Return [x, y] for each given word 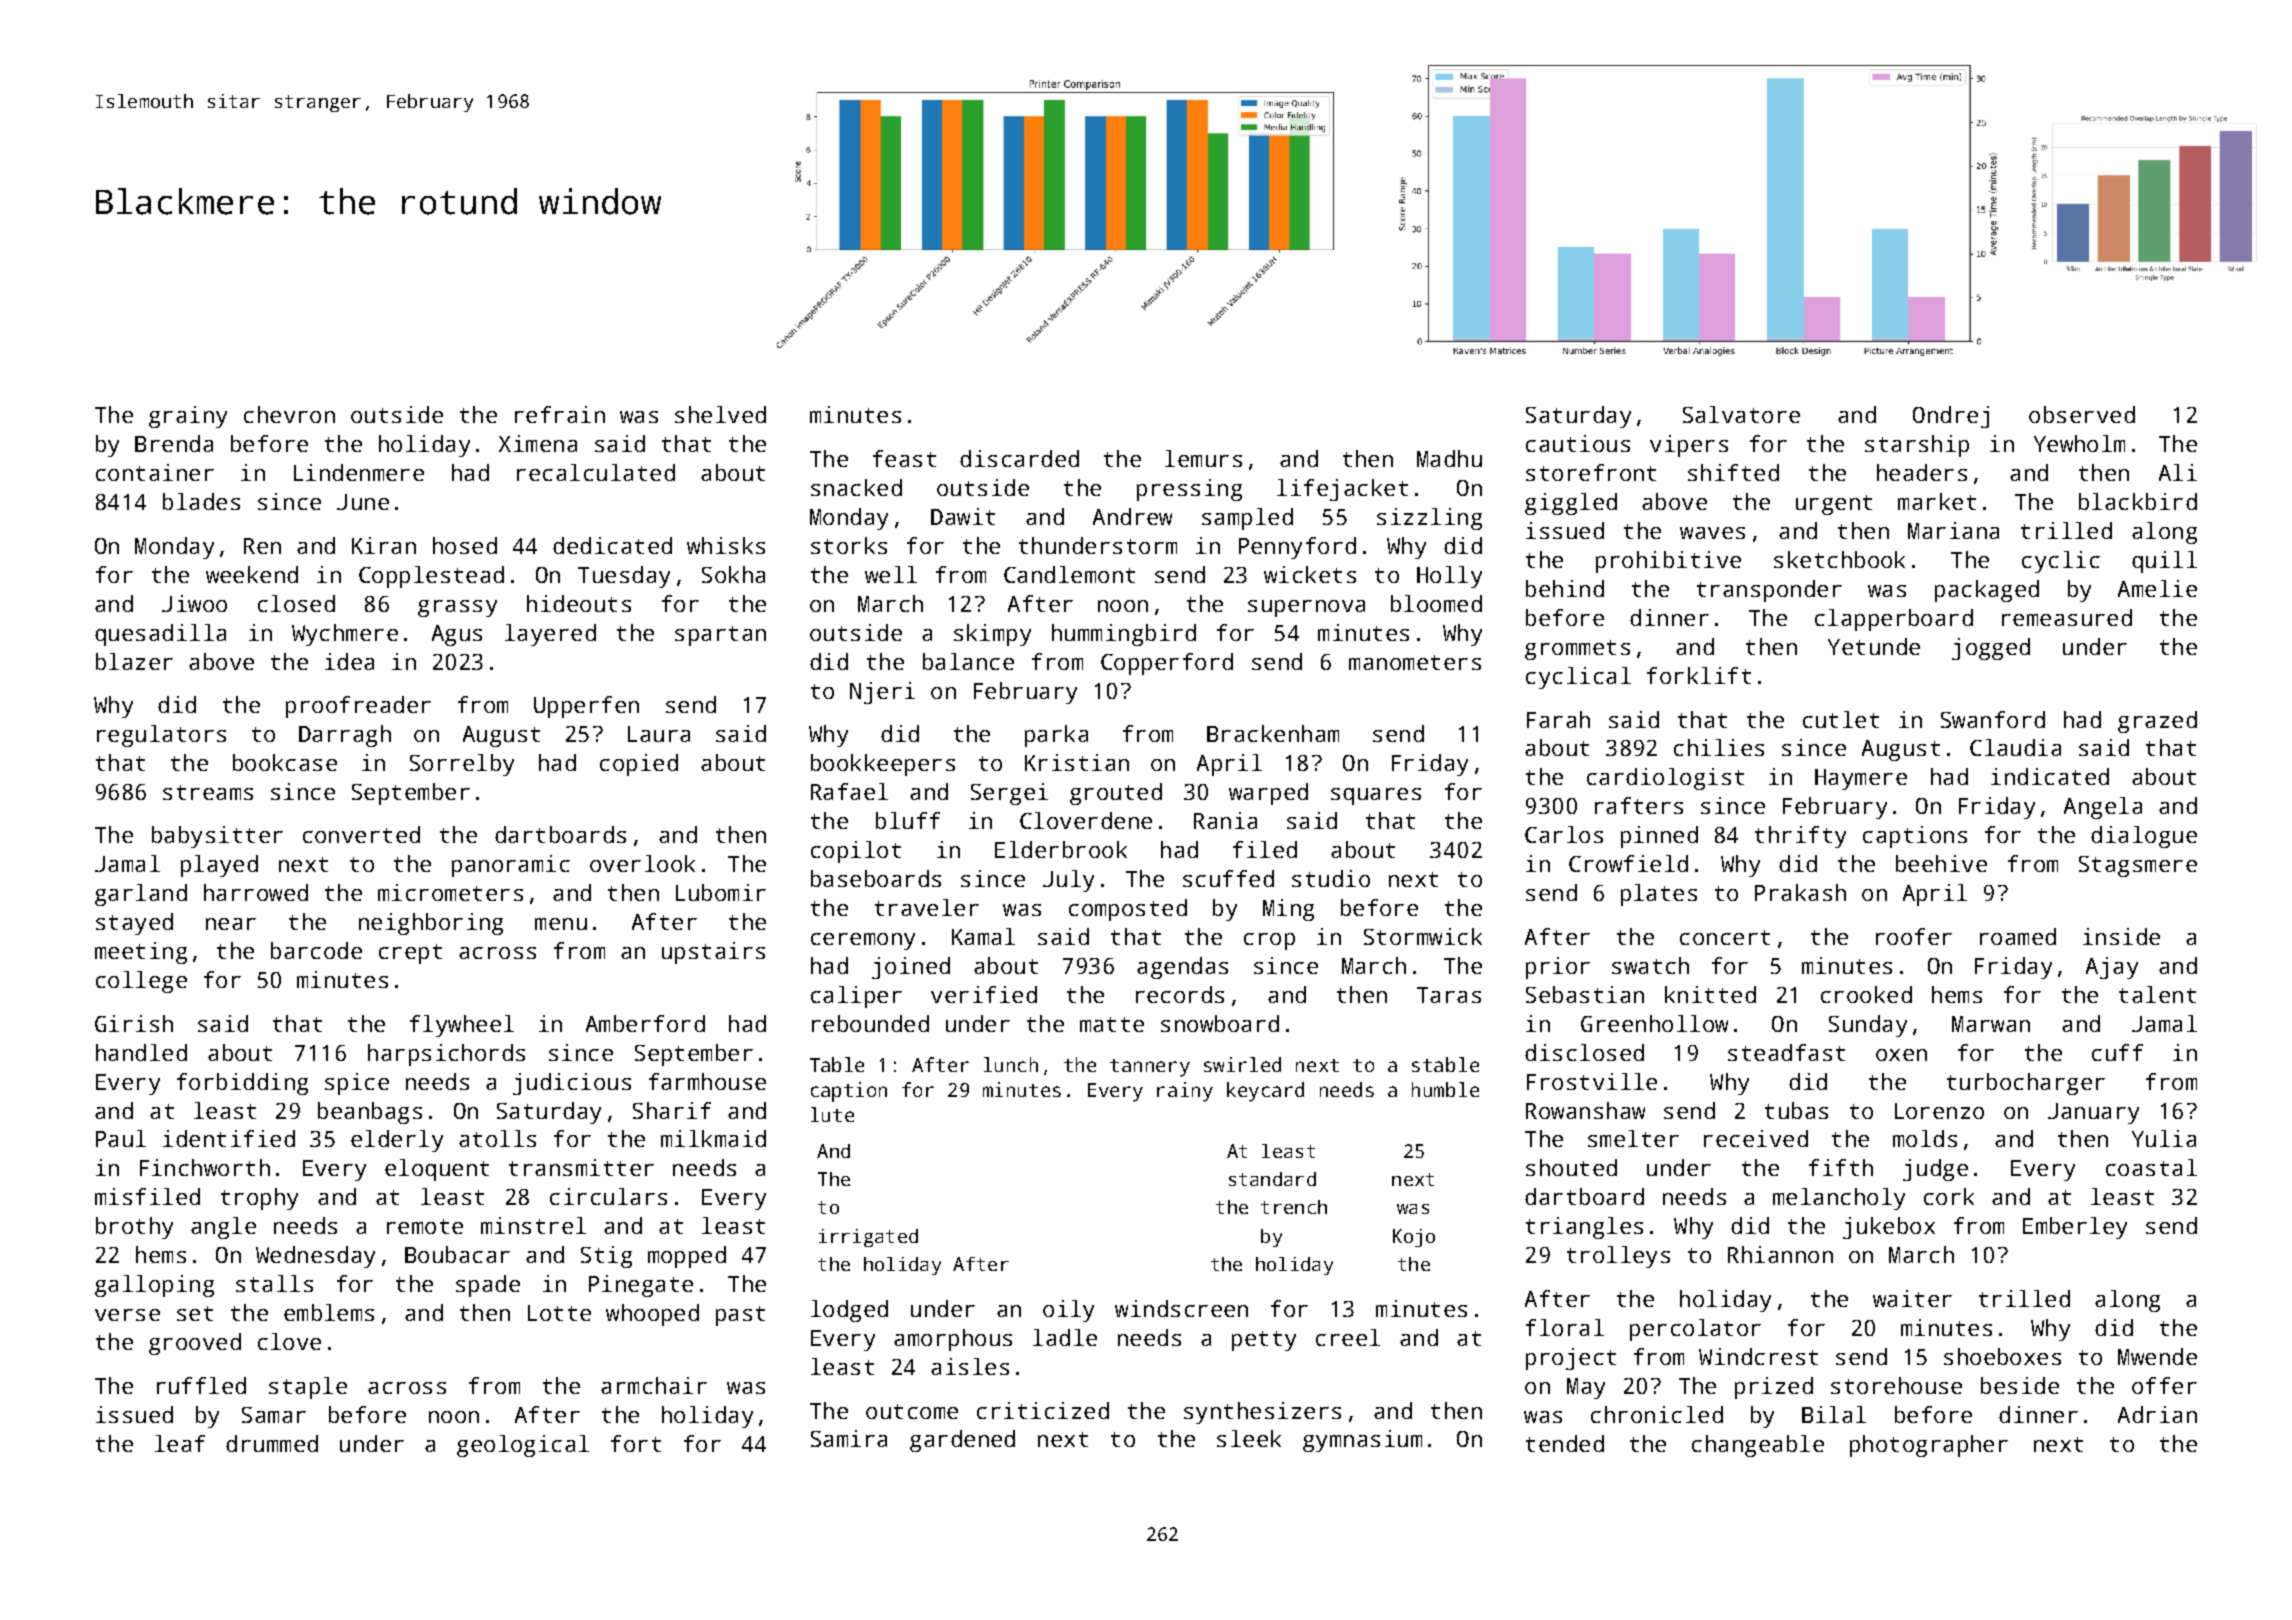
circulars [608, 1196]
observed [2082, 414]
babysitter [217, 837]
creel [1348, 1337]
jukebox [1889, 1228]
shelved [720, 414]
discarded [1019, 458]
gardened [962, 1441]
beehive [1941, 863]
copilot [856, 852]
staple [308, 1388]
